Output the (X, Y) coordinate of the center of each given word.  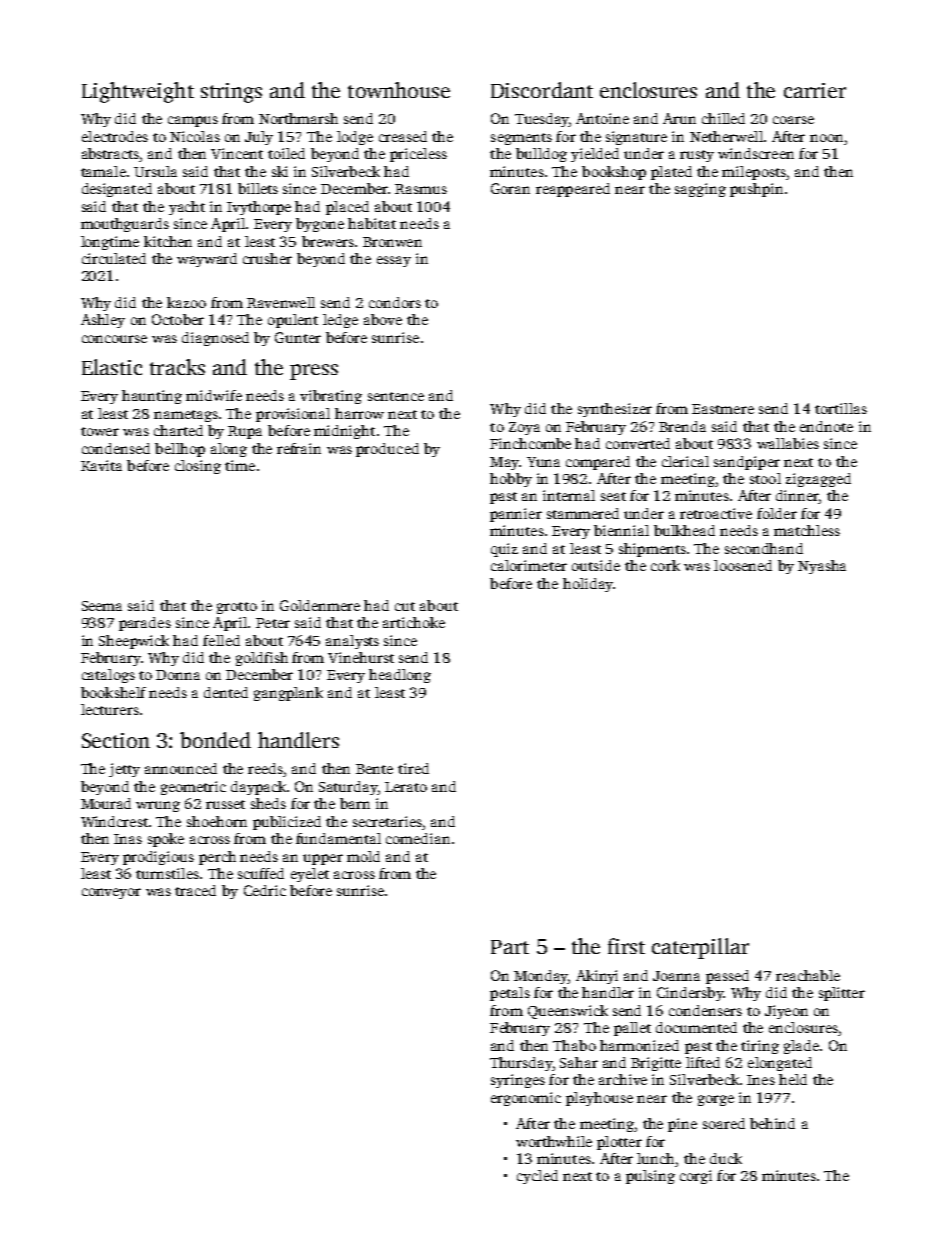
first (626, 946)
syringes (518, 1081)
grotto (237, 608)
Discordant (542, 90)
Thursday (521, 1064)
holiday (588, 585)
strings (231, 93)
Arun (679, 118)
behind (772, 1123)
